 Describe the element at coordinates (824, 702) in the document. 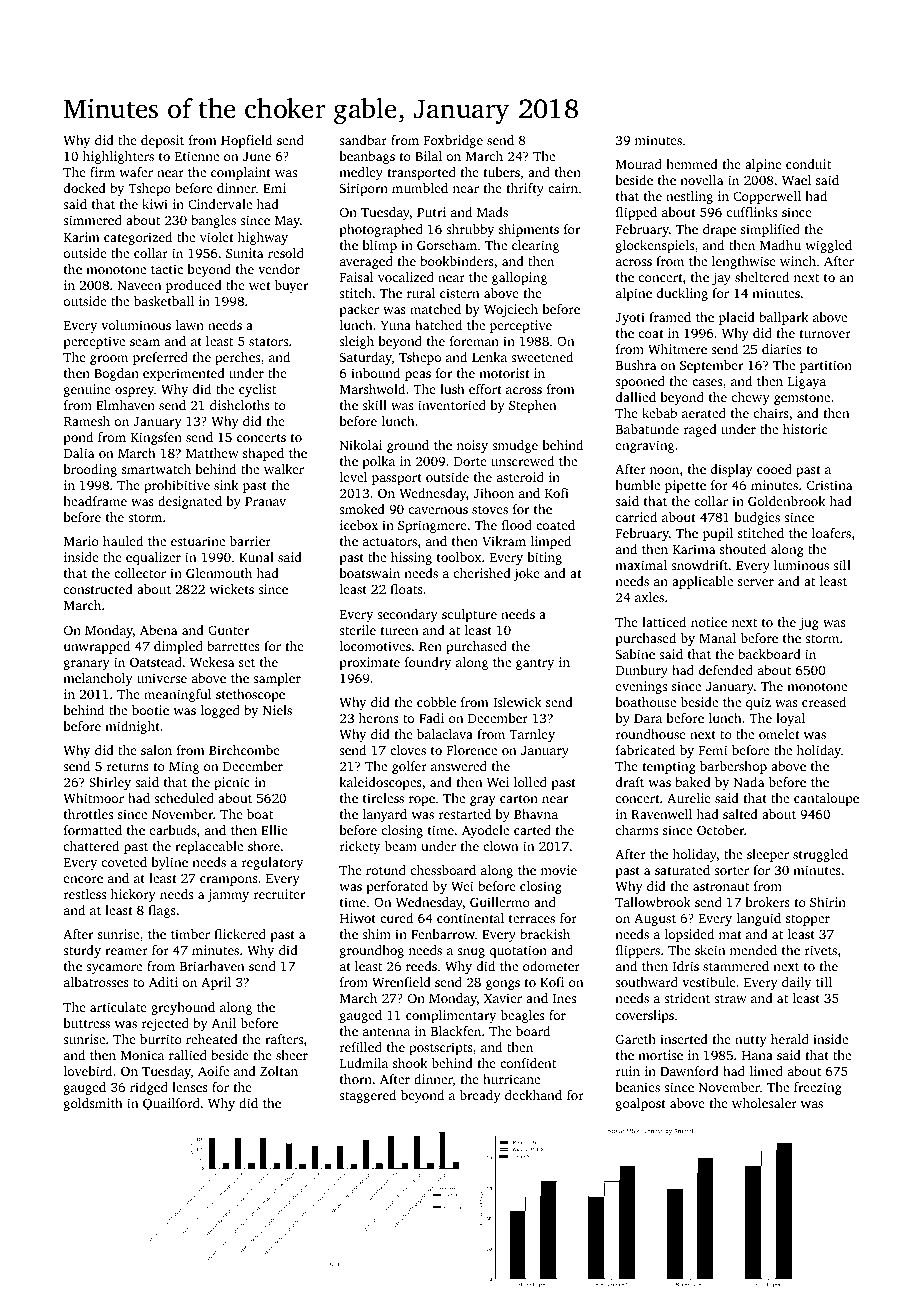

I see `creased` at that location.
